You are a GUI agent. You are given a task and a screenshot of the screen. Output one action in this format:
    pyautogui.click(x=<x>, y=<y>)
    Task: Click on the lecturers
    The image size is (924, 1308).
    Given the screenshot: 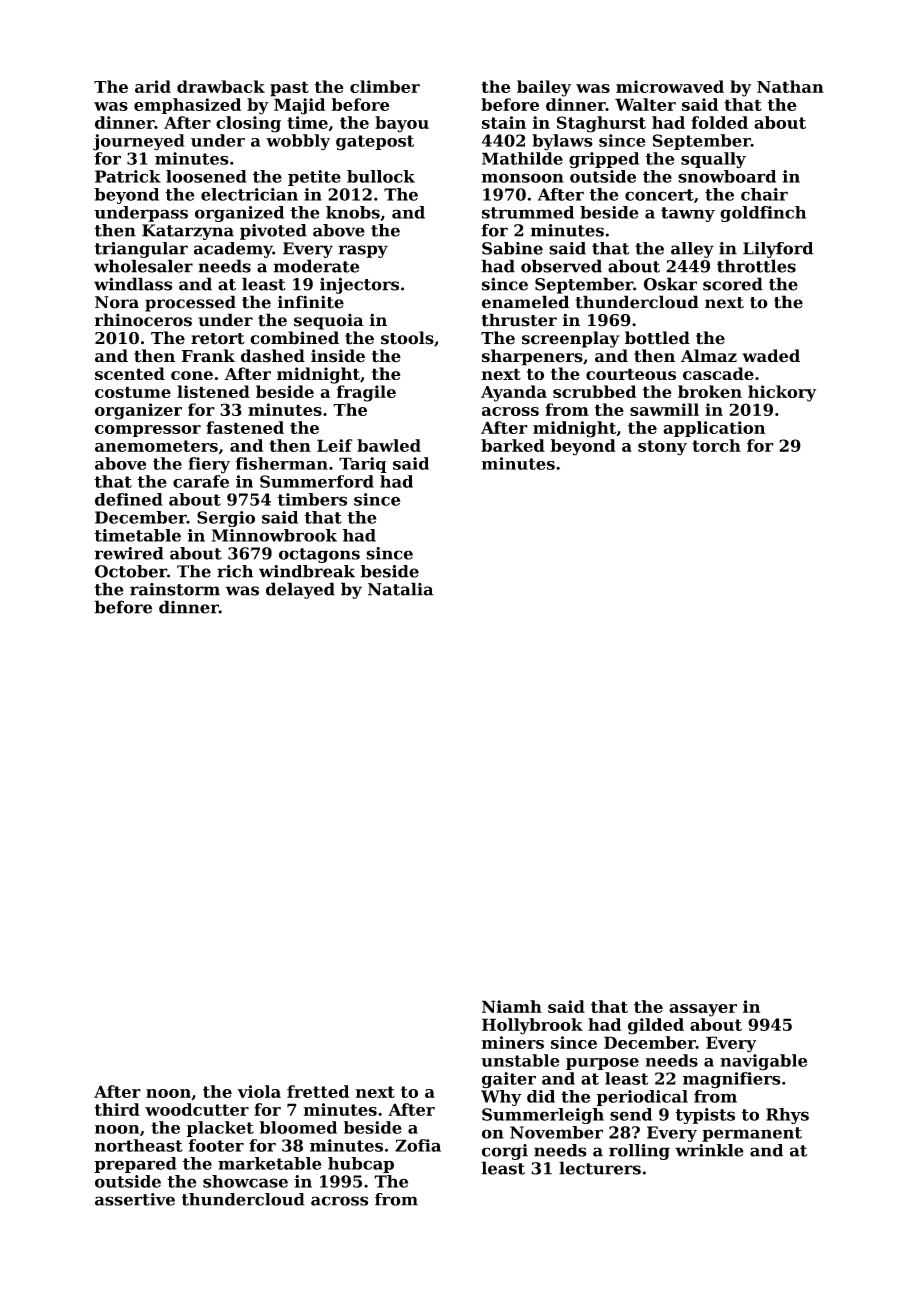 What is the action you would take?
    pyautogui.click(x=600, y=1168)
